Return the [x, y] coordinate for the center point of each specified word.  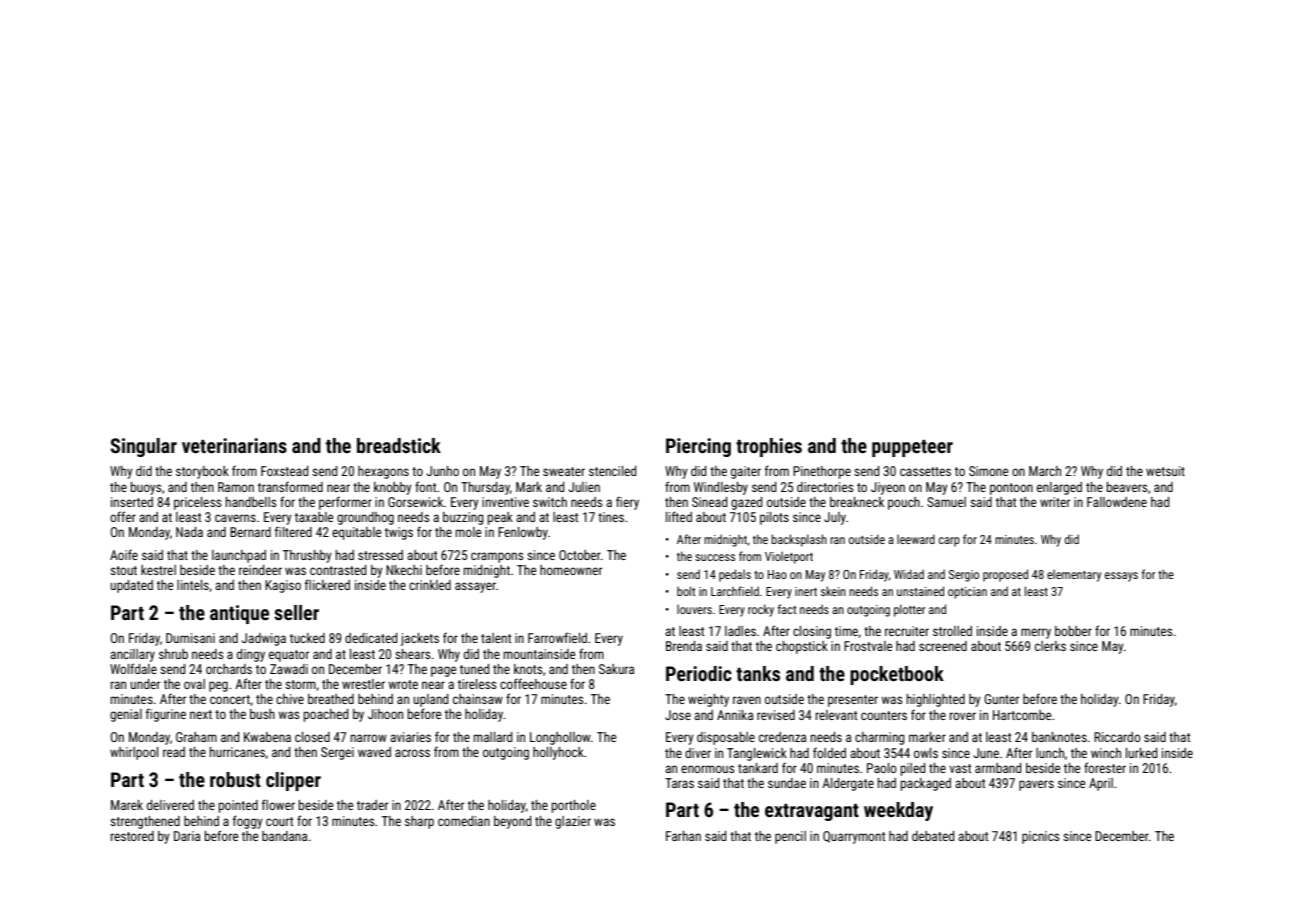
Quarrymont [854, 837]
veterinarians [234, 445]
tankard [758, 768]
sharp [419, 822]
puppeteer [912, 448]
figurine [166, 715]
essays [1121, 577]
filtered [293, 531]
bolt [686, 591]
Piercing [698, 447]
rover [963, 716]
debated [933, 836]
